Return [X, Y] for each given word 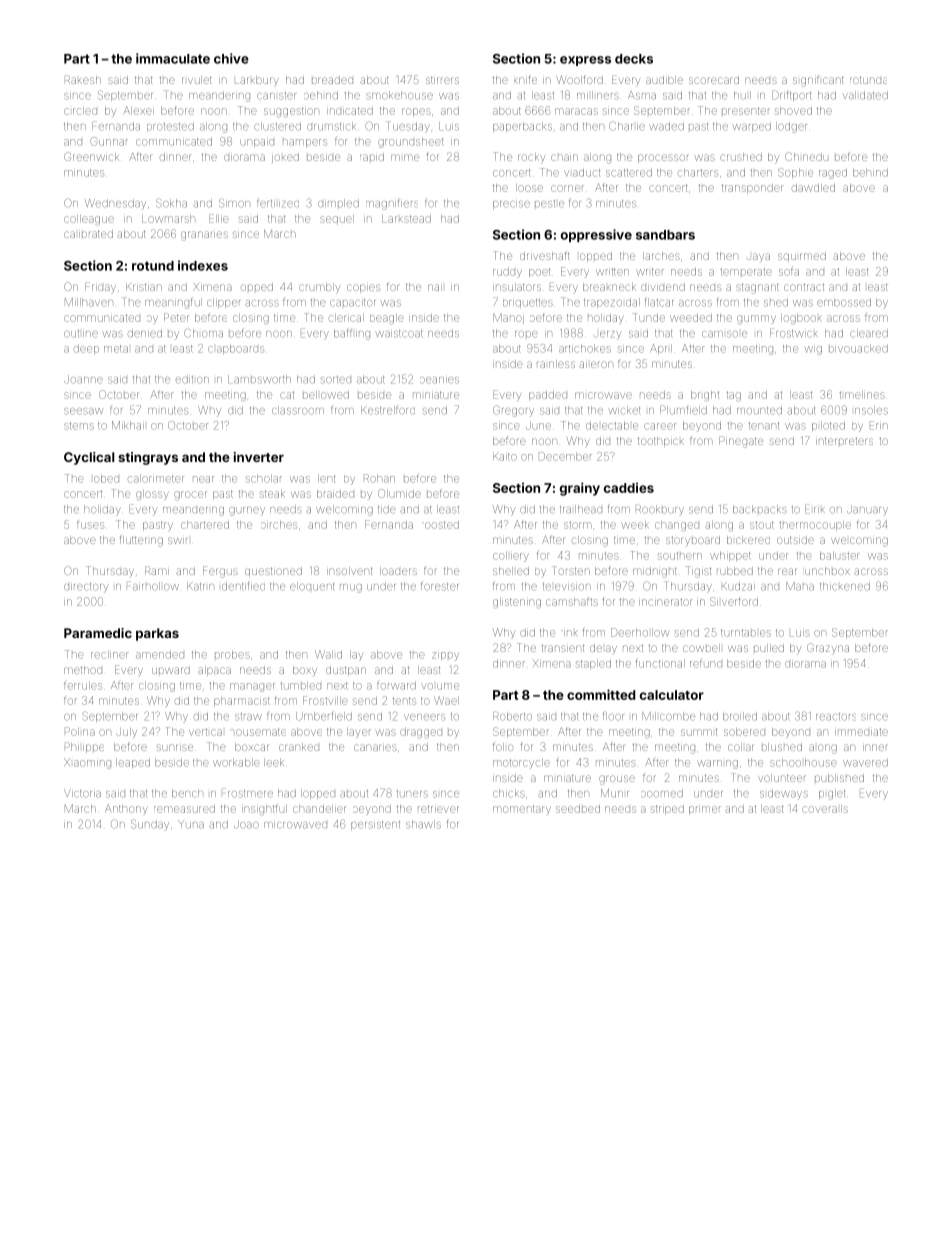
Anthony [126, 809]
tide [387, 509]
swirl [178, 540]
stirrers [442, 80]
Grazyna [828, 649]
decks [634, 59]
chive [231, 58]
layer [359, 732]
